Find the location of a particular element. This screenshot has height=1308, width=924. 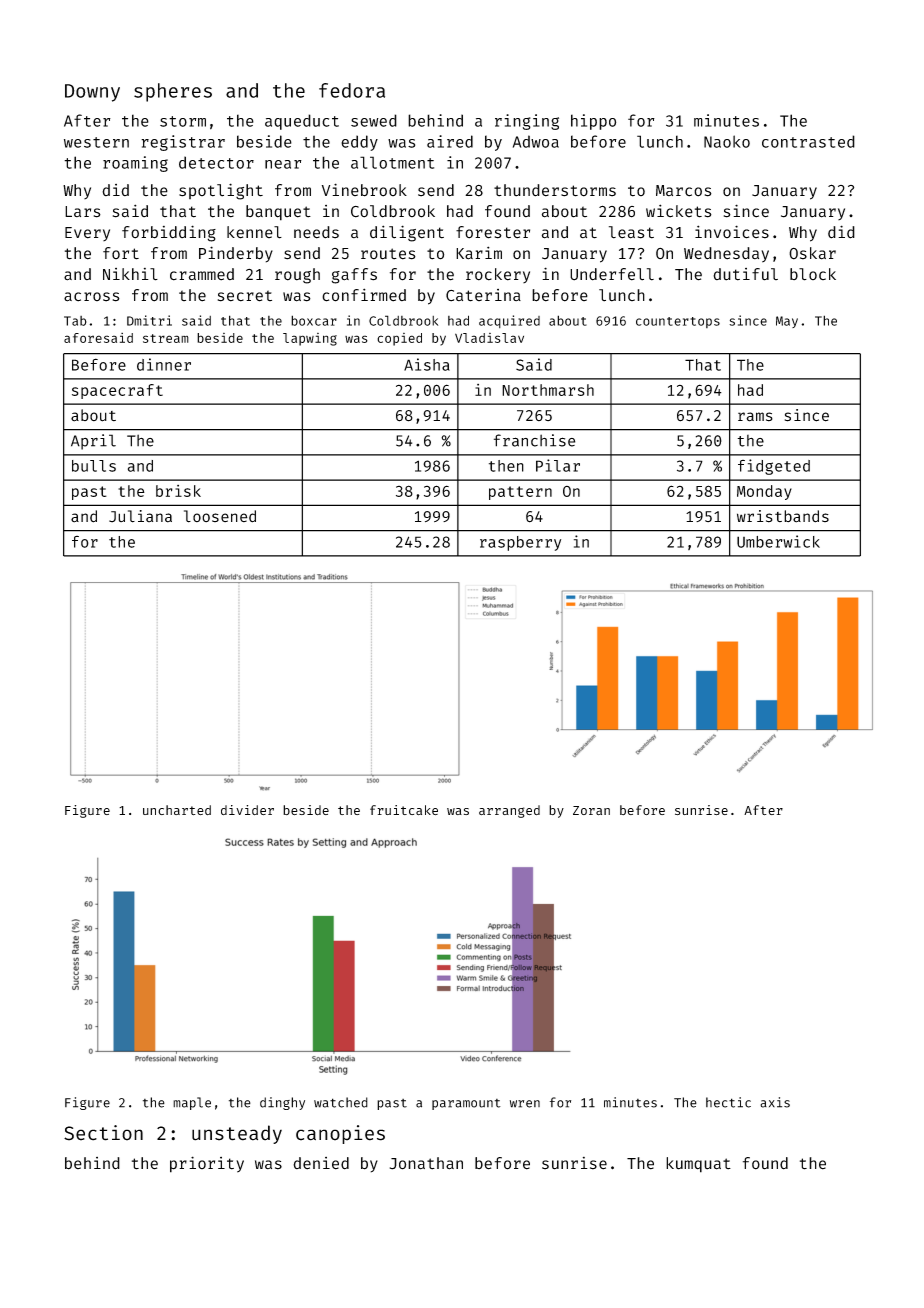

forester is located at coordinates (493, 232).
